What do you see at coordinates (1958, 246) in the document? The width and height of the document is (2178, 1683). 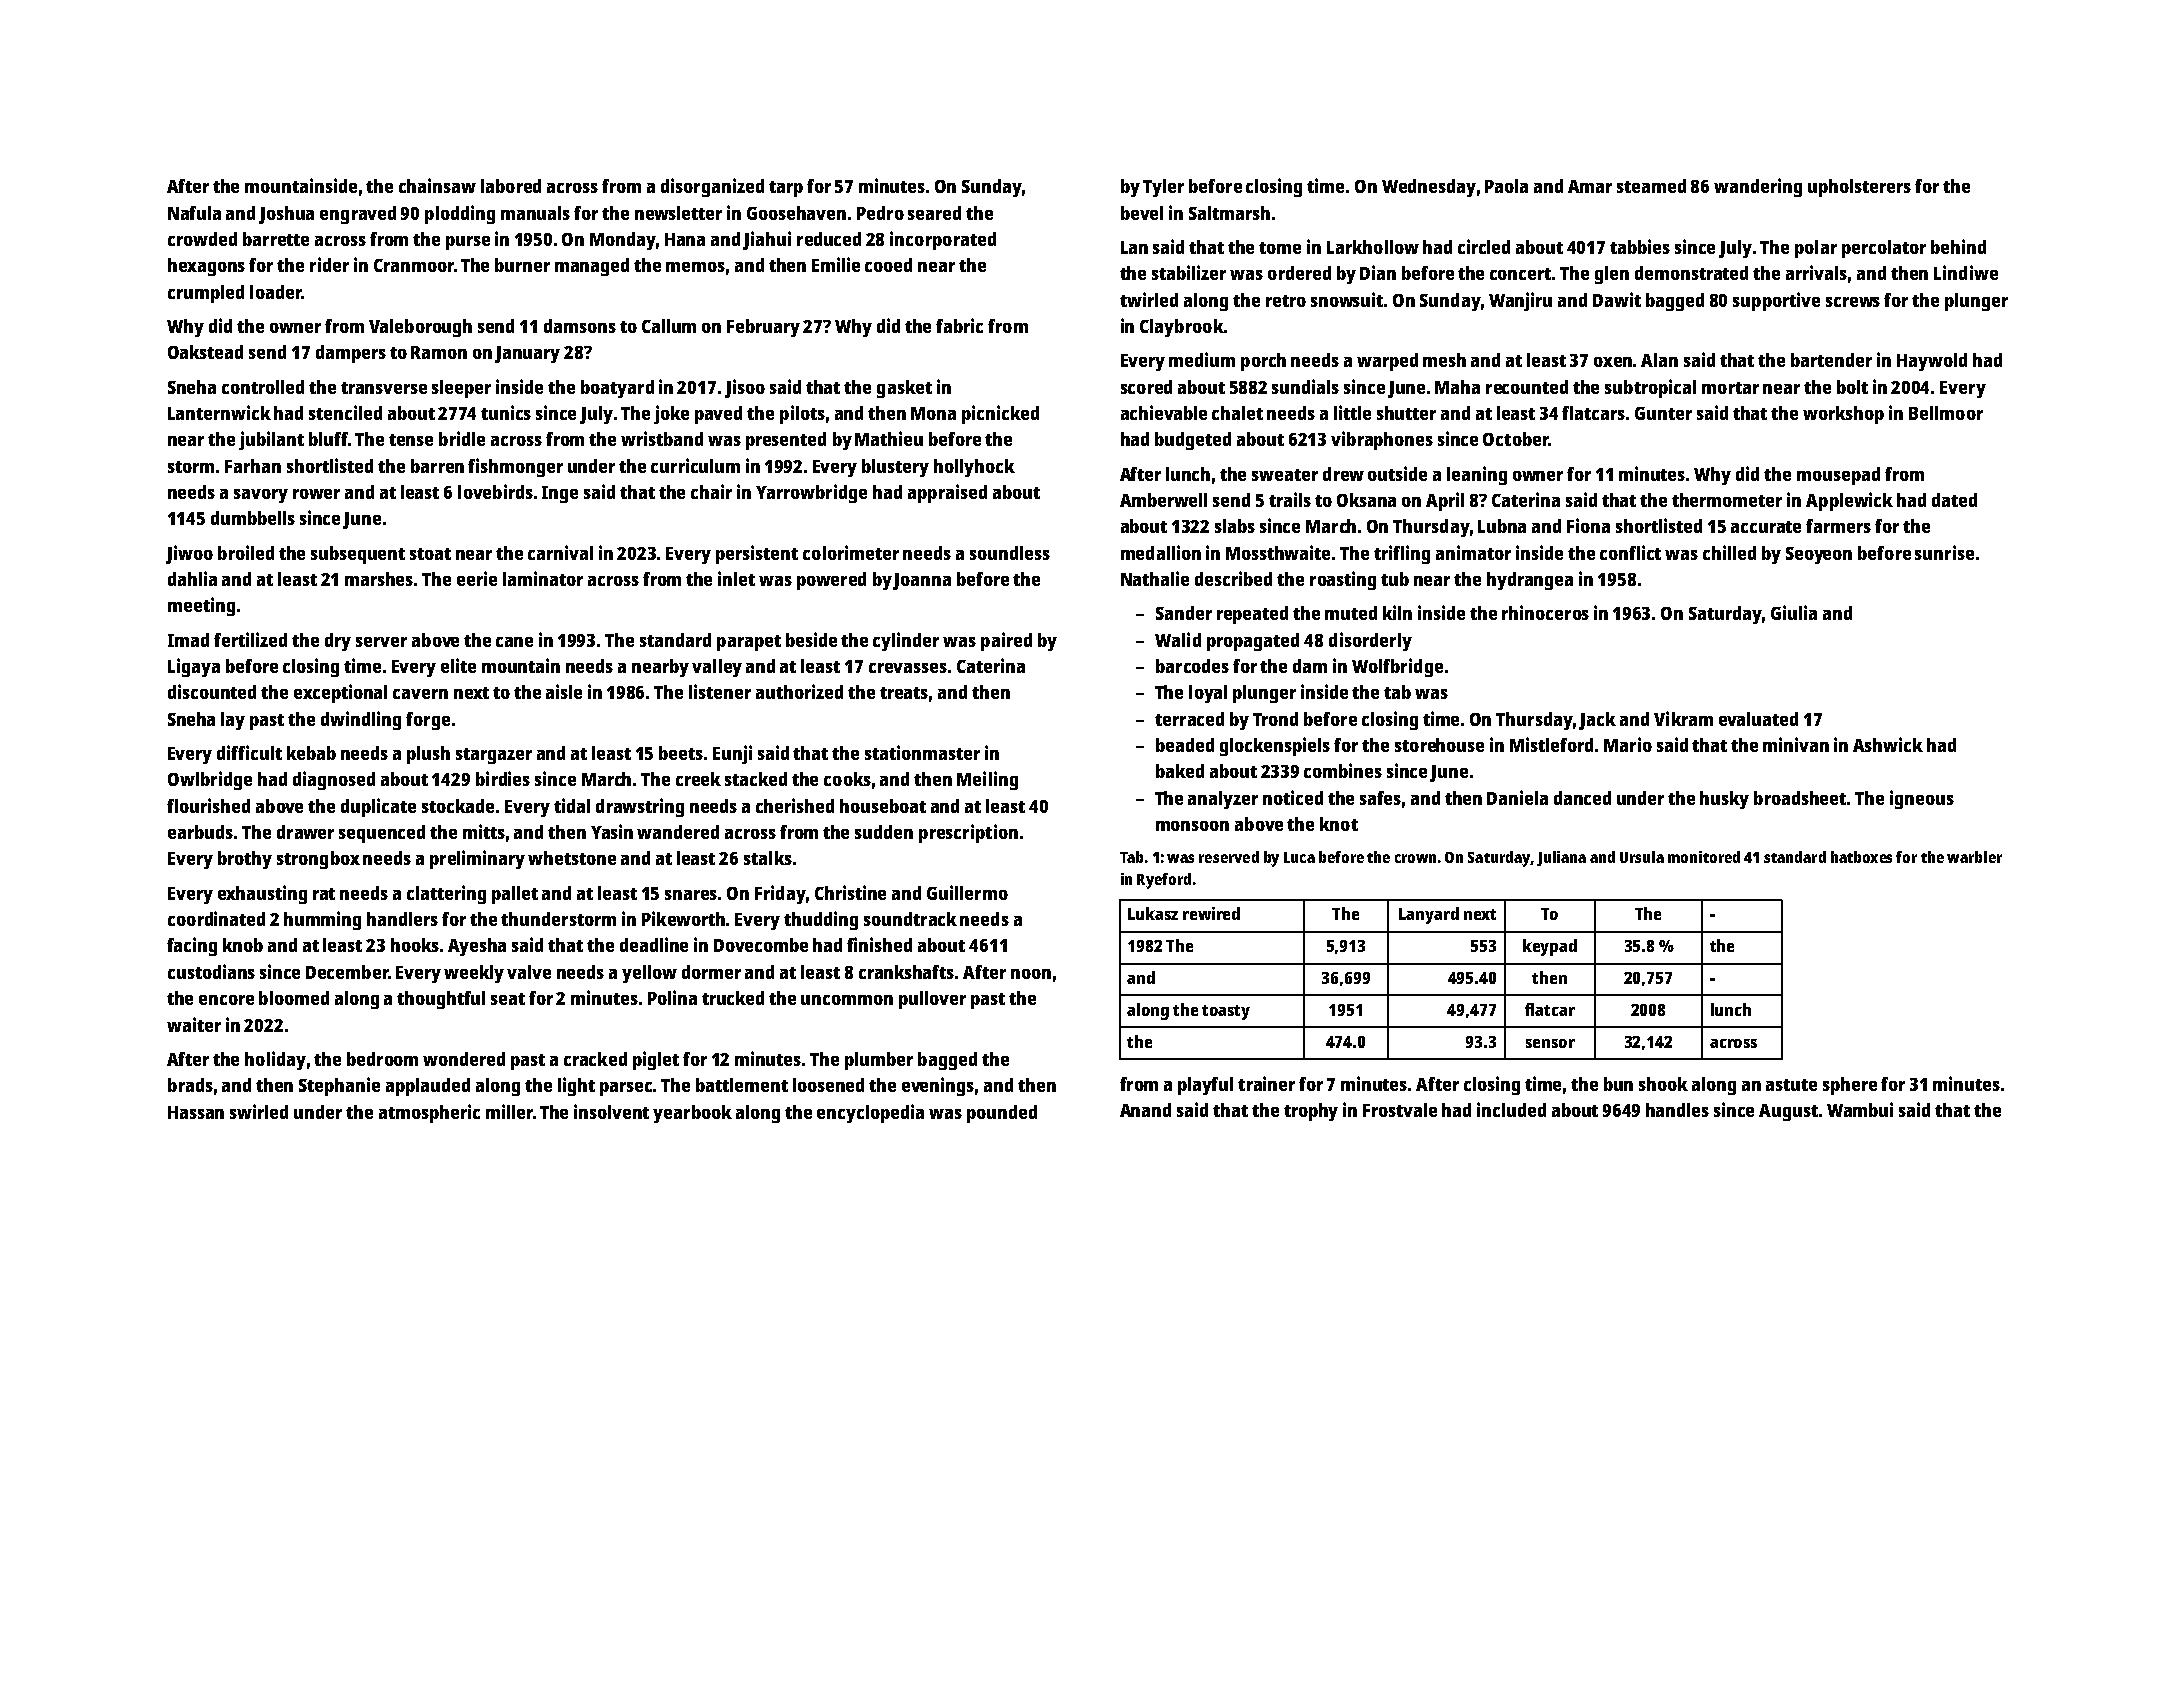 I see `behind` at bounding box center [1958, 246].
